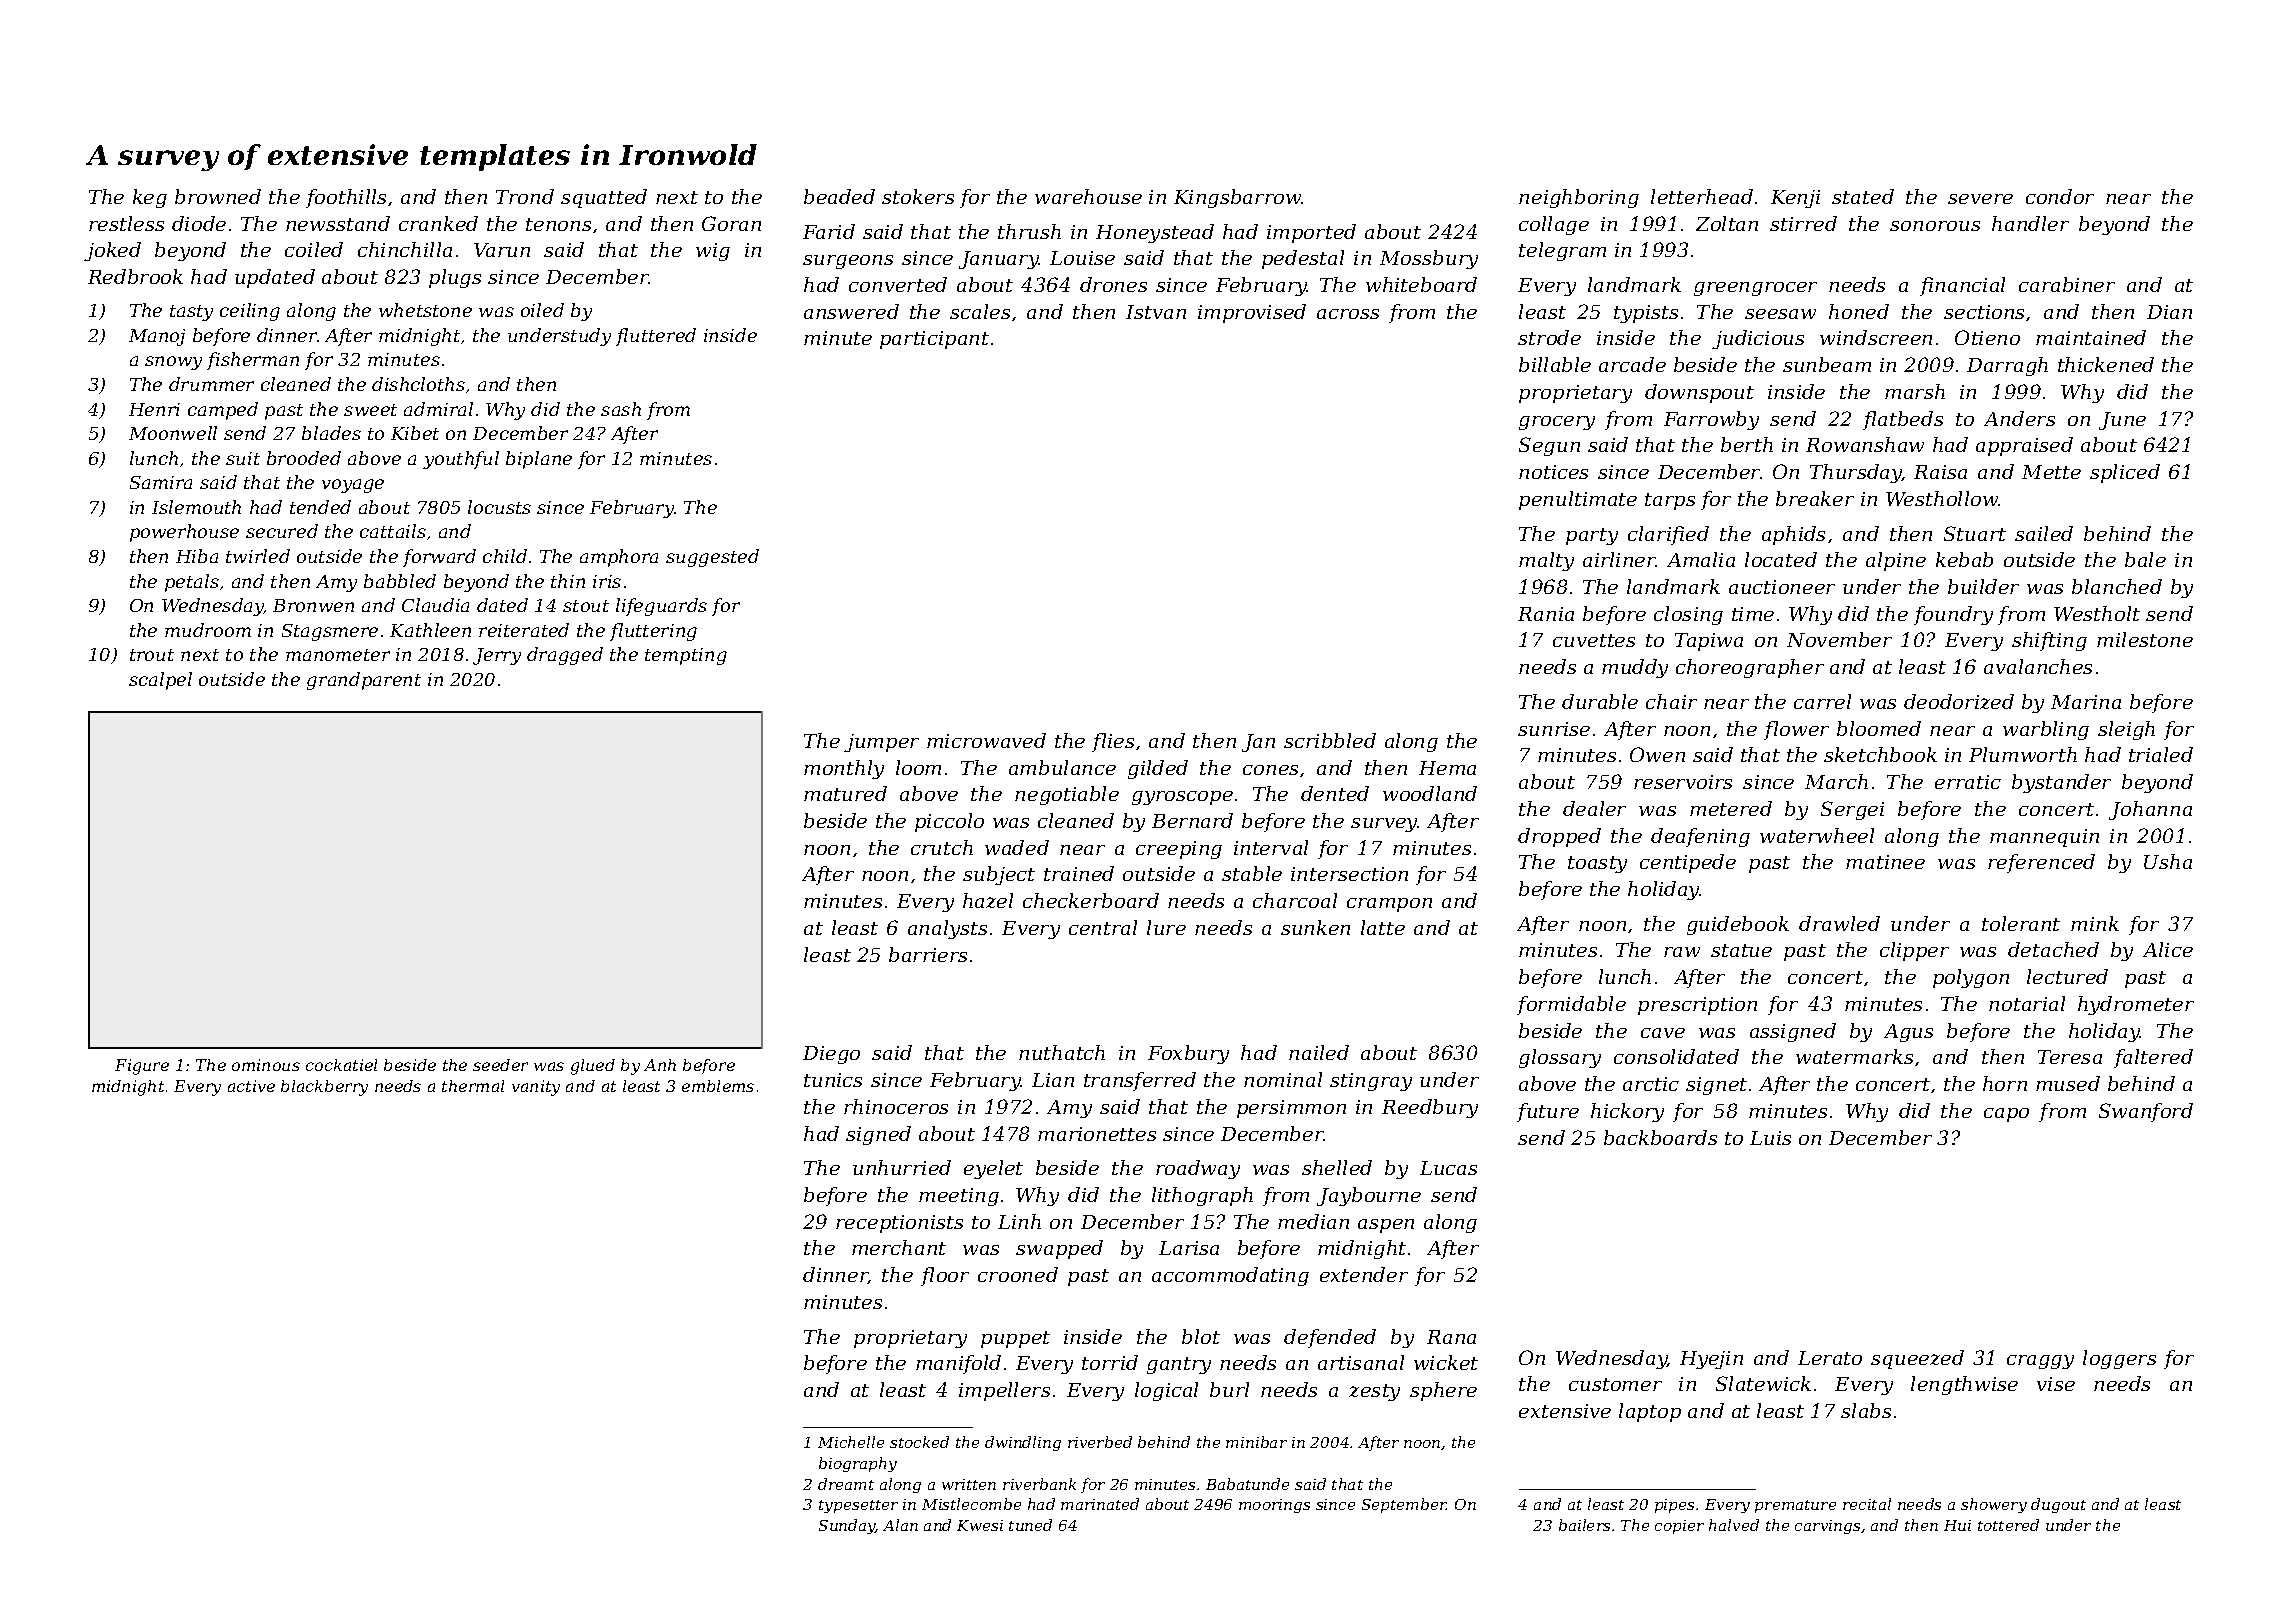 This document has height=1614, width=2282. I want to click on Figure, so click(142, 1067).
